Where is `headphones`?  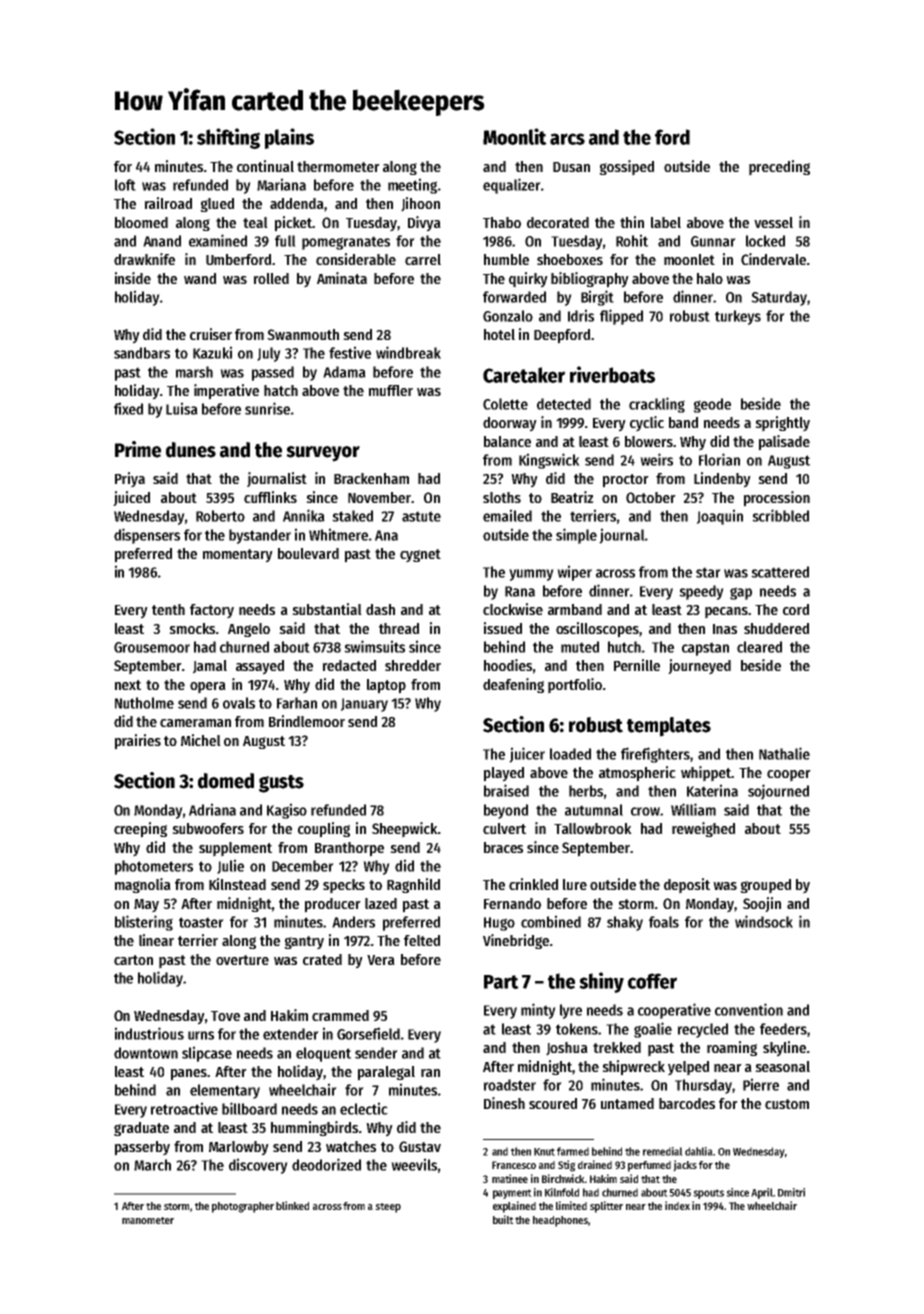 headphones is located at coordinates (560, 1221).
